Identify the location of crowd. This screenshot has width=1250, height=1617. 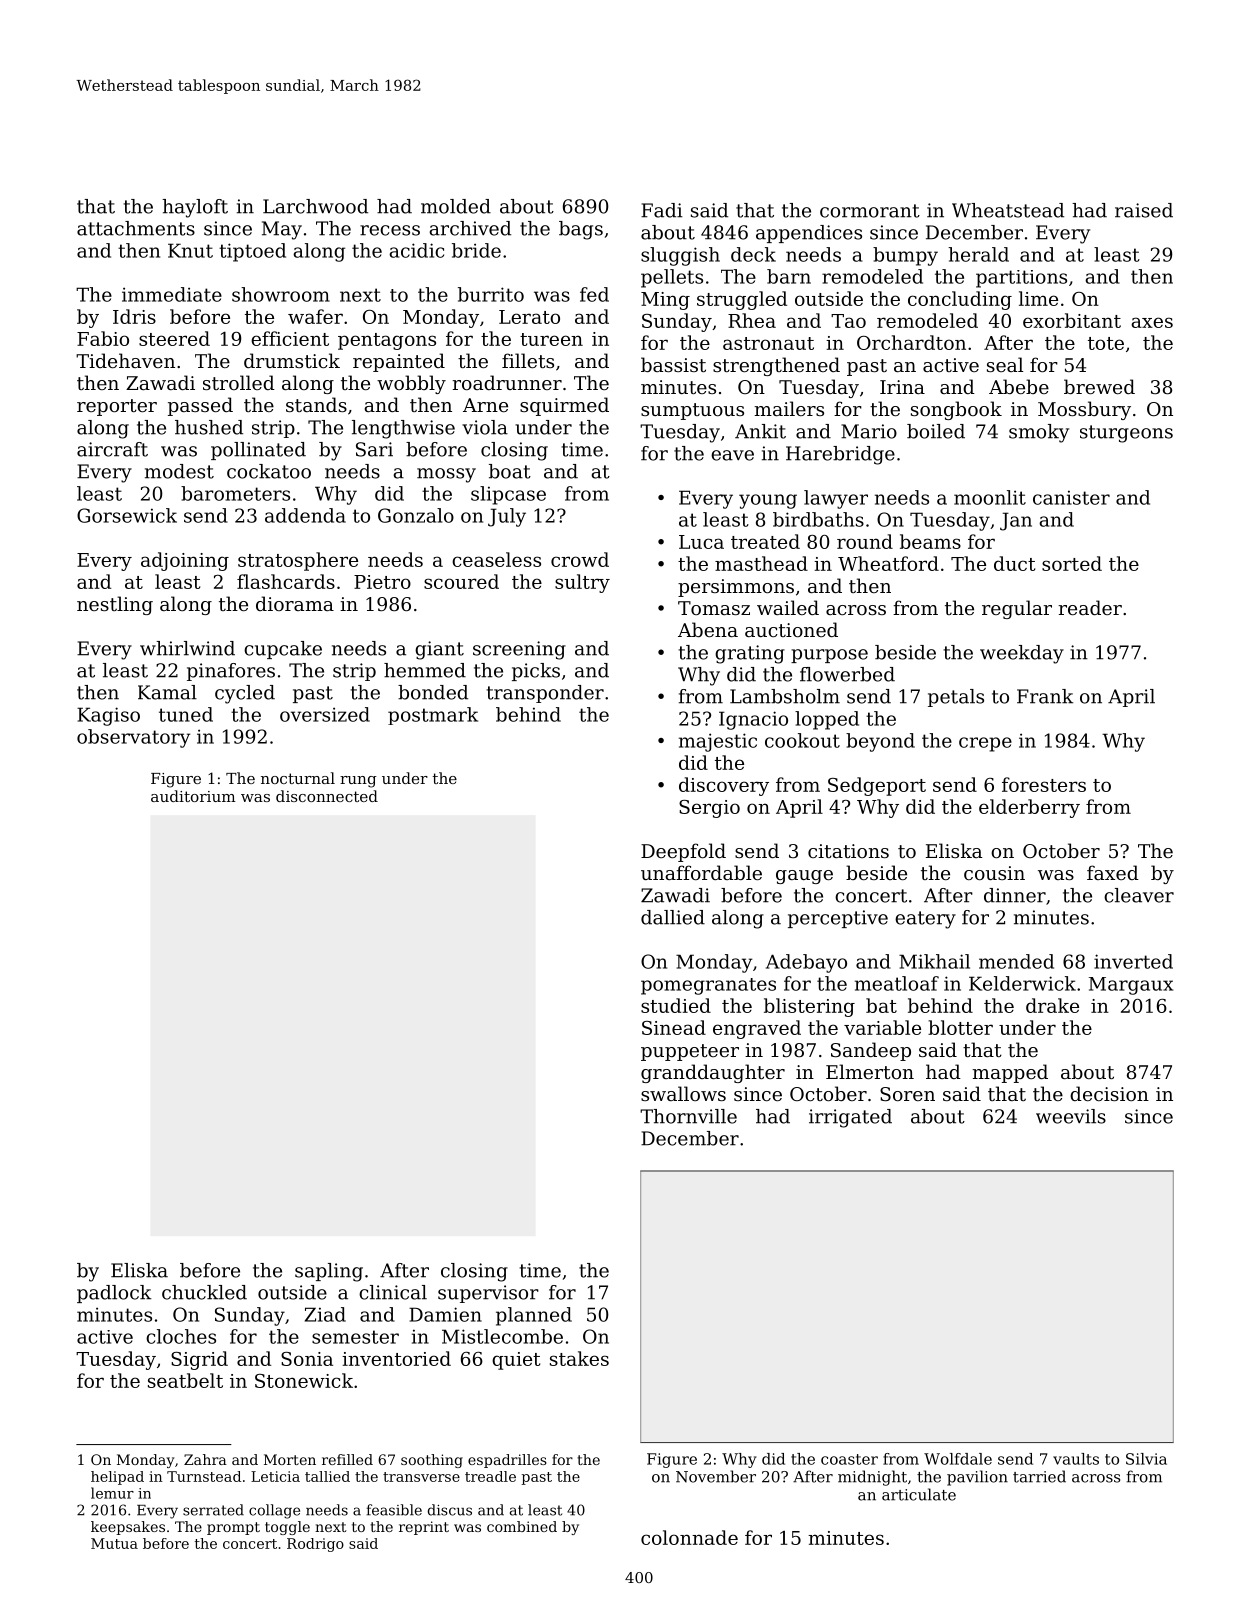
(580, 559).
